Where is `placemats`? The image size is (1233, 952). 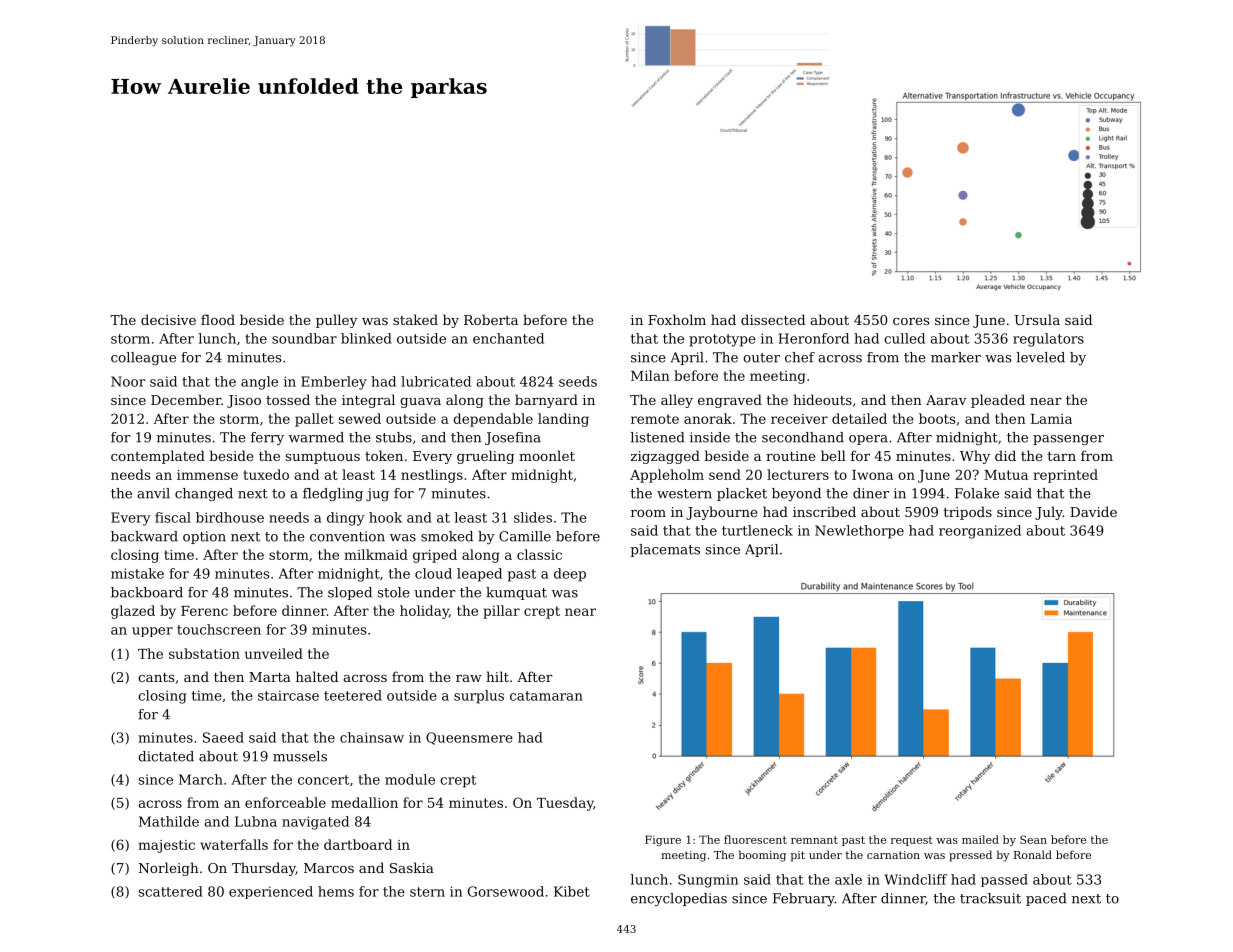 placemats is located at coordinates (665, 550).
